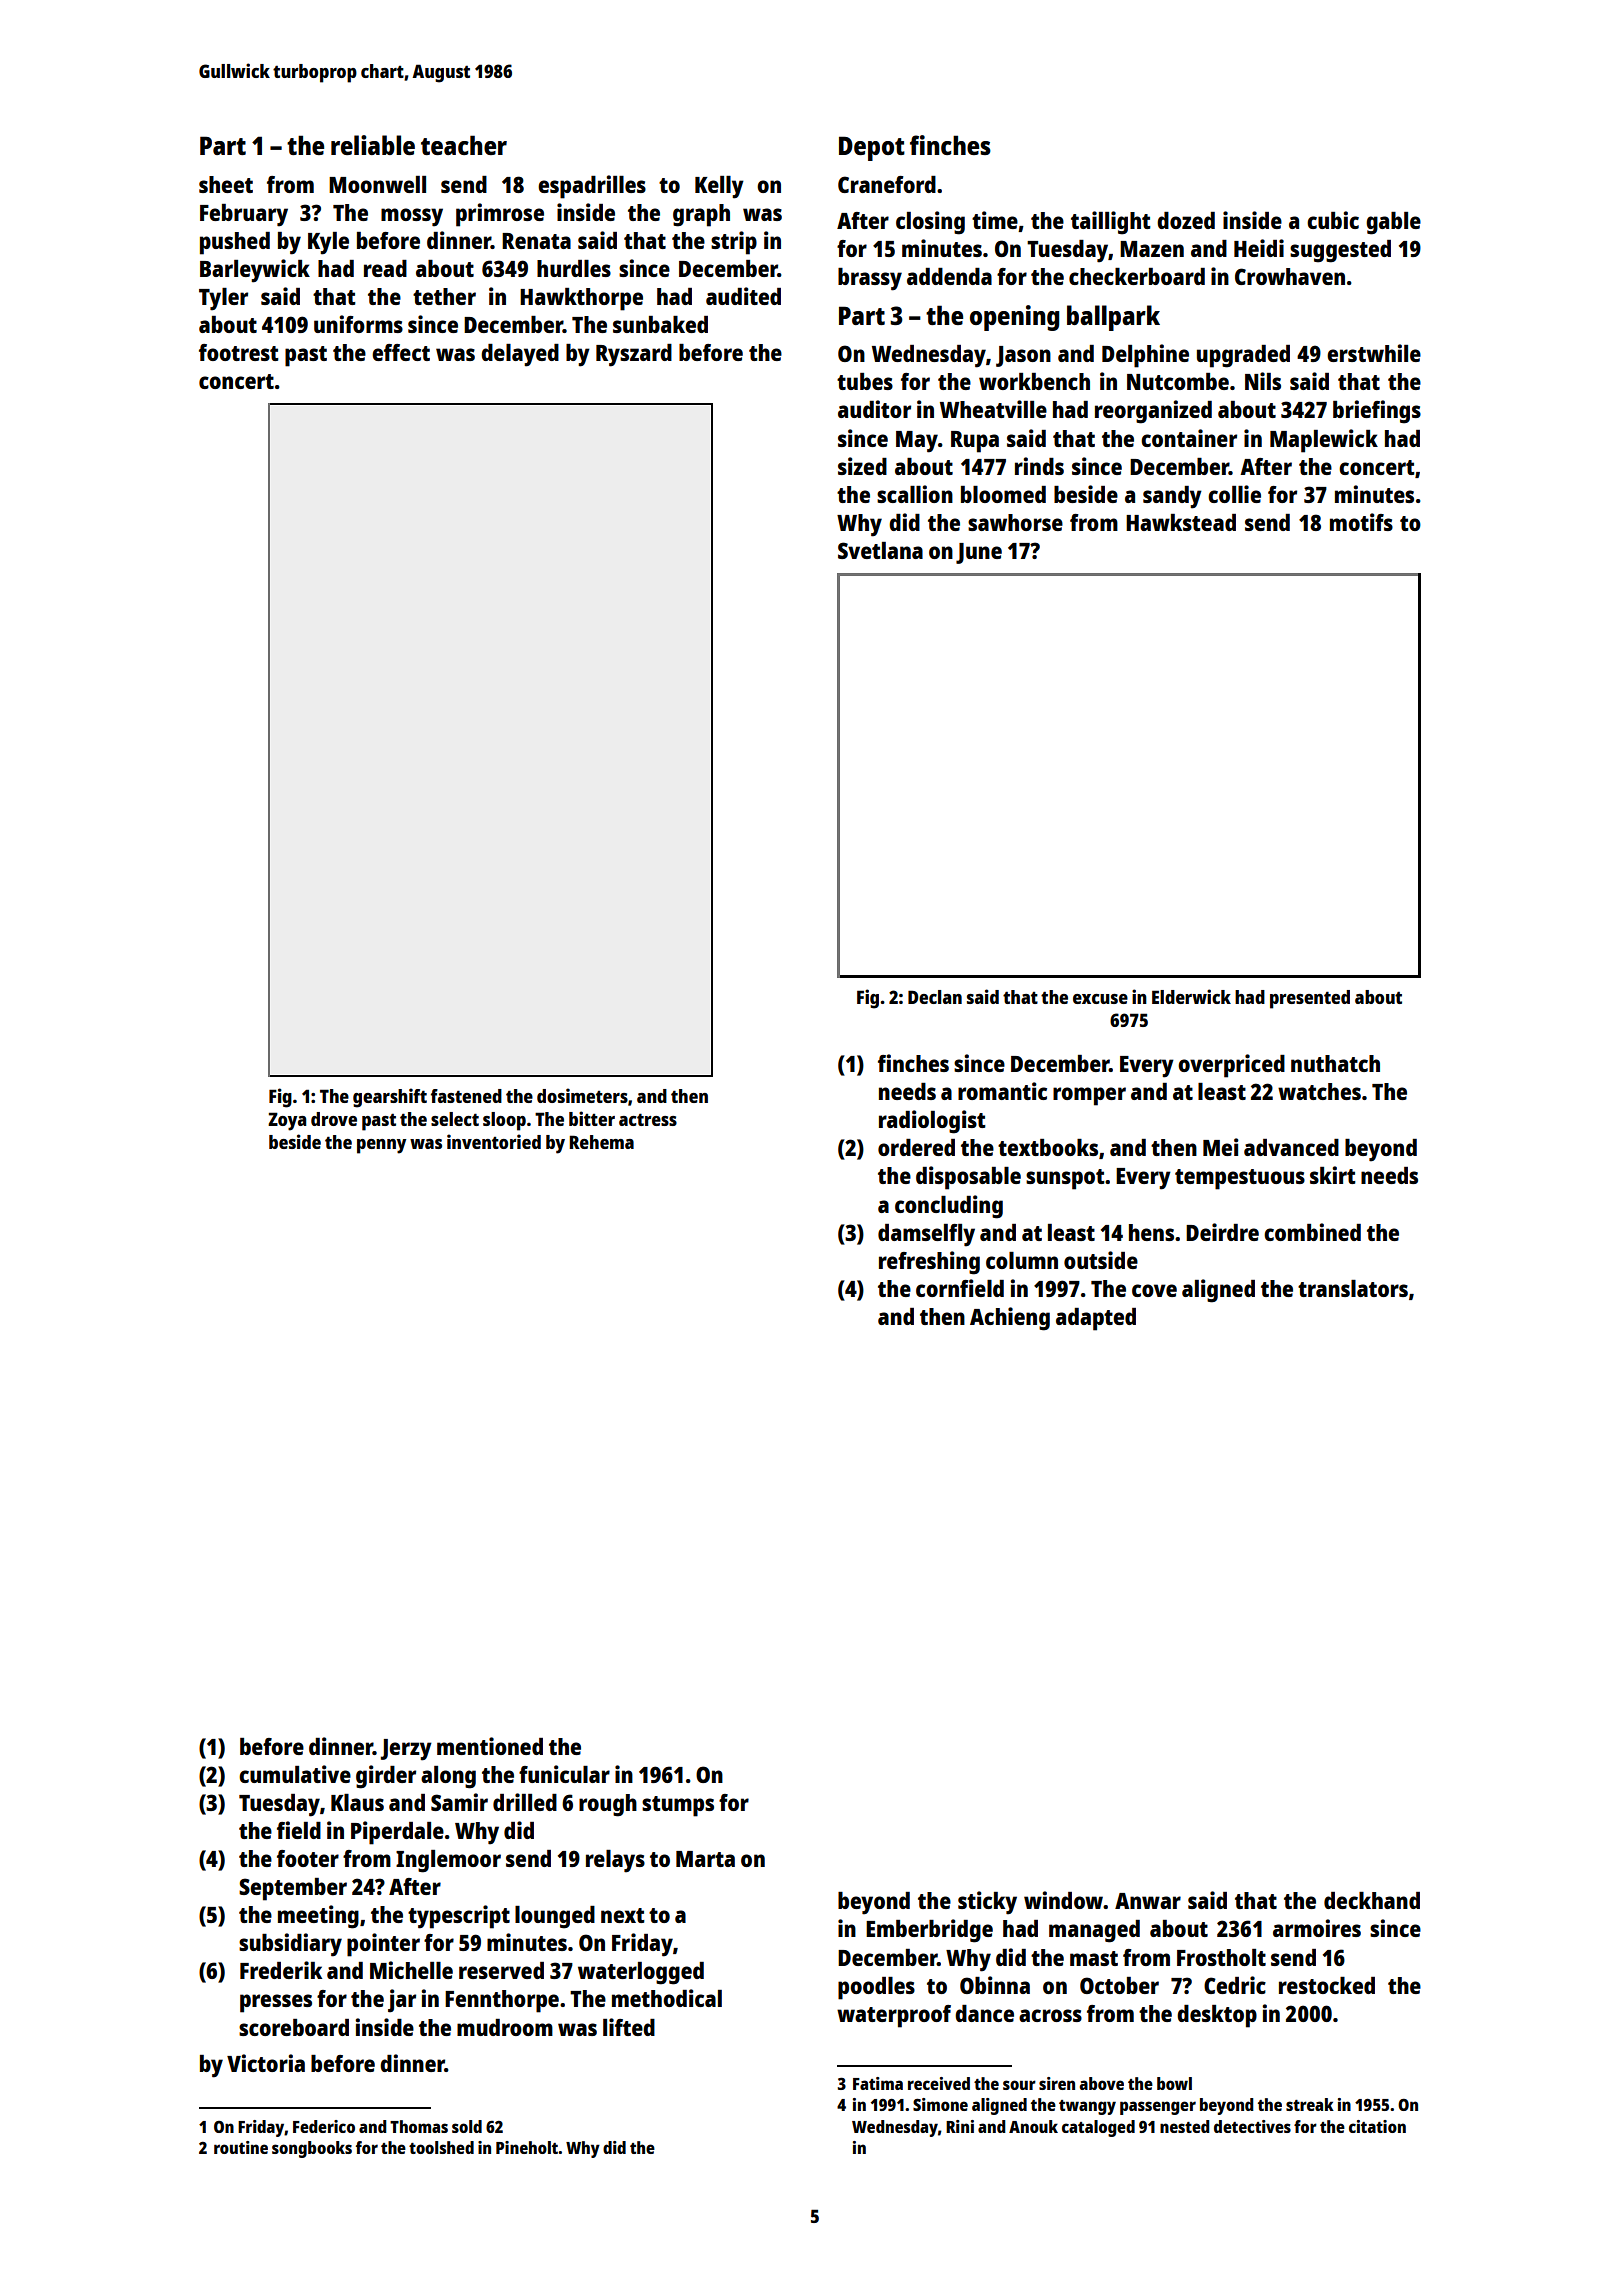  Describe the element at coordinates (312, 2149) in the screenshot. I see `songbooks` at that location.
